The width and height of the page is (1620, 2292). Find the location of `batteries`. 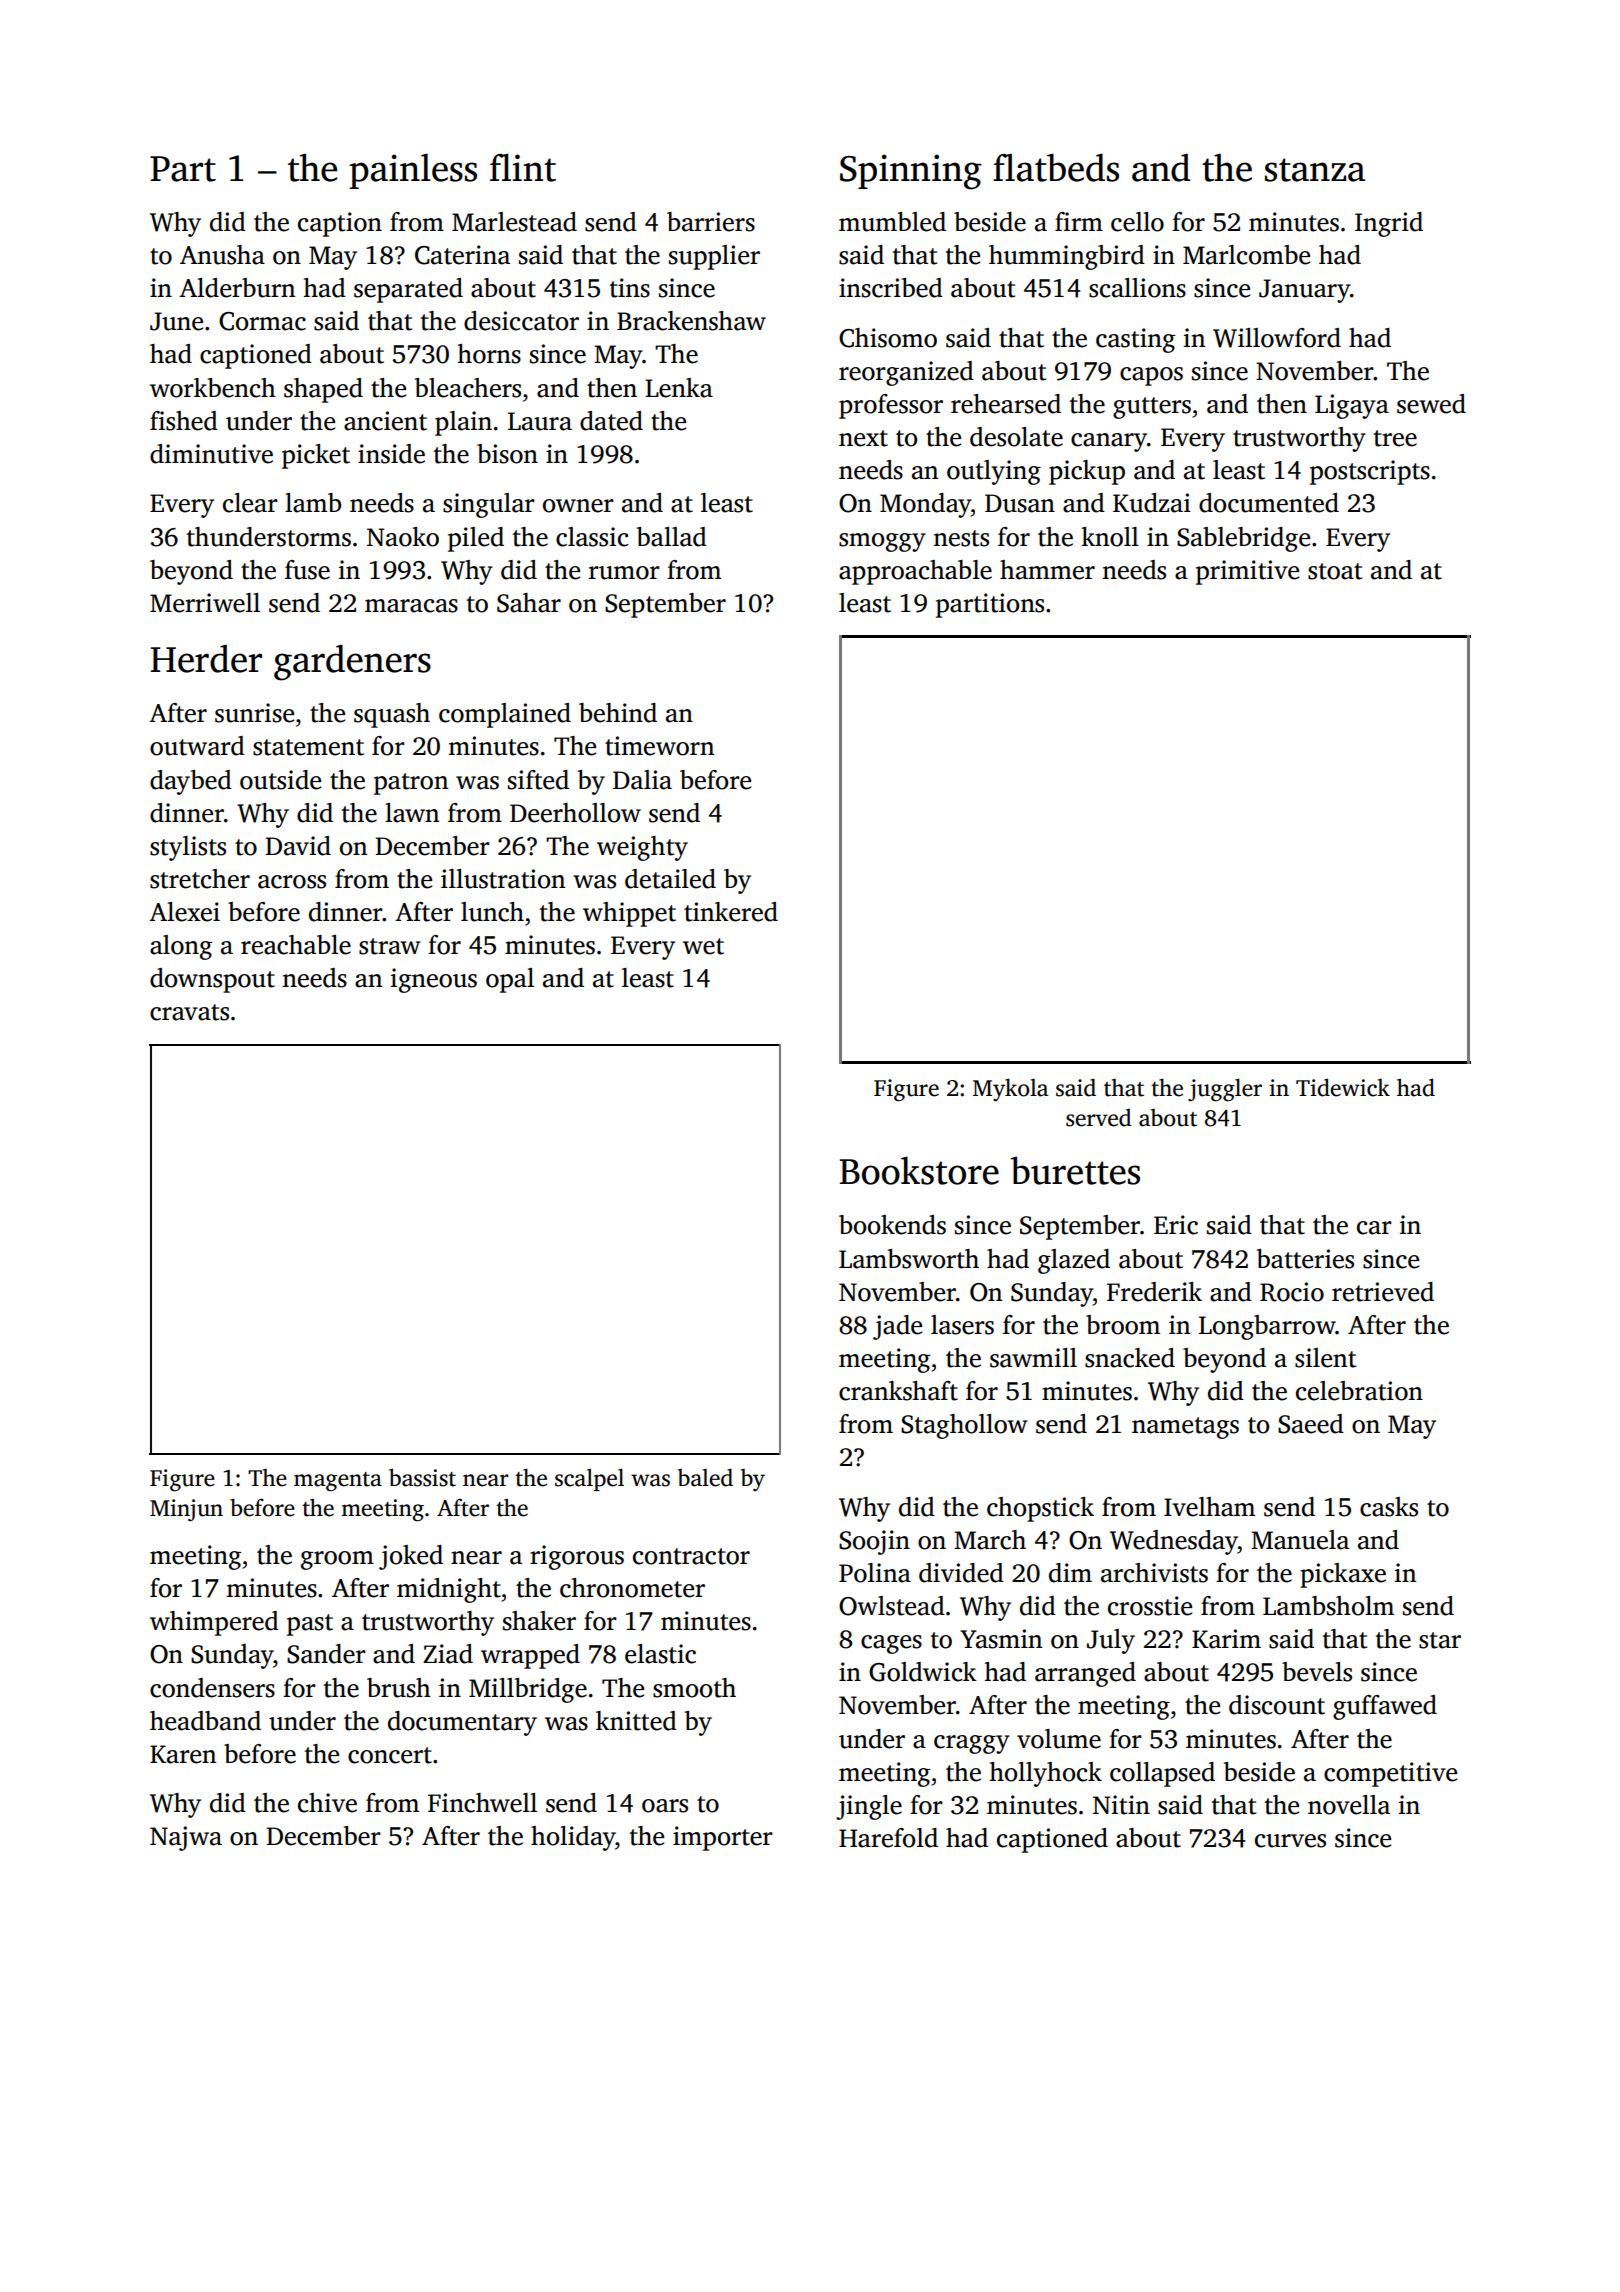

batteries is located at coordinates (1305, 1259).
